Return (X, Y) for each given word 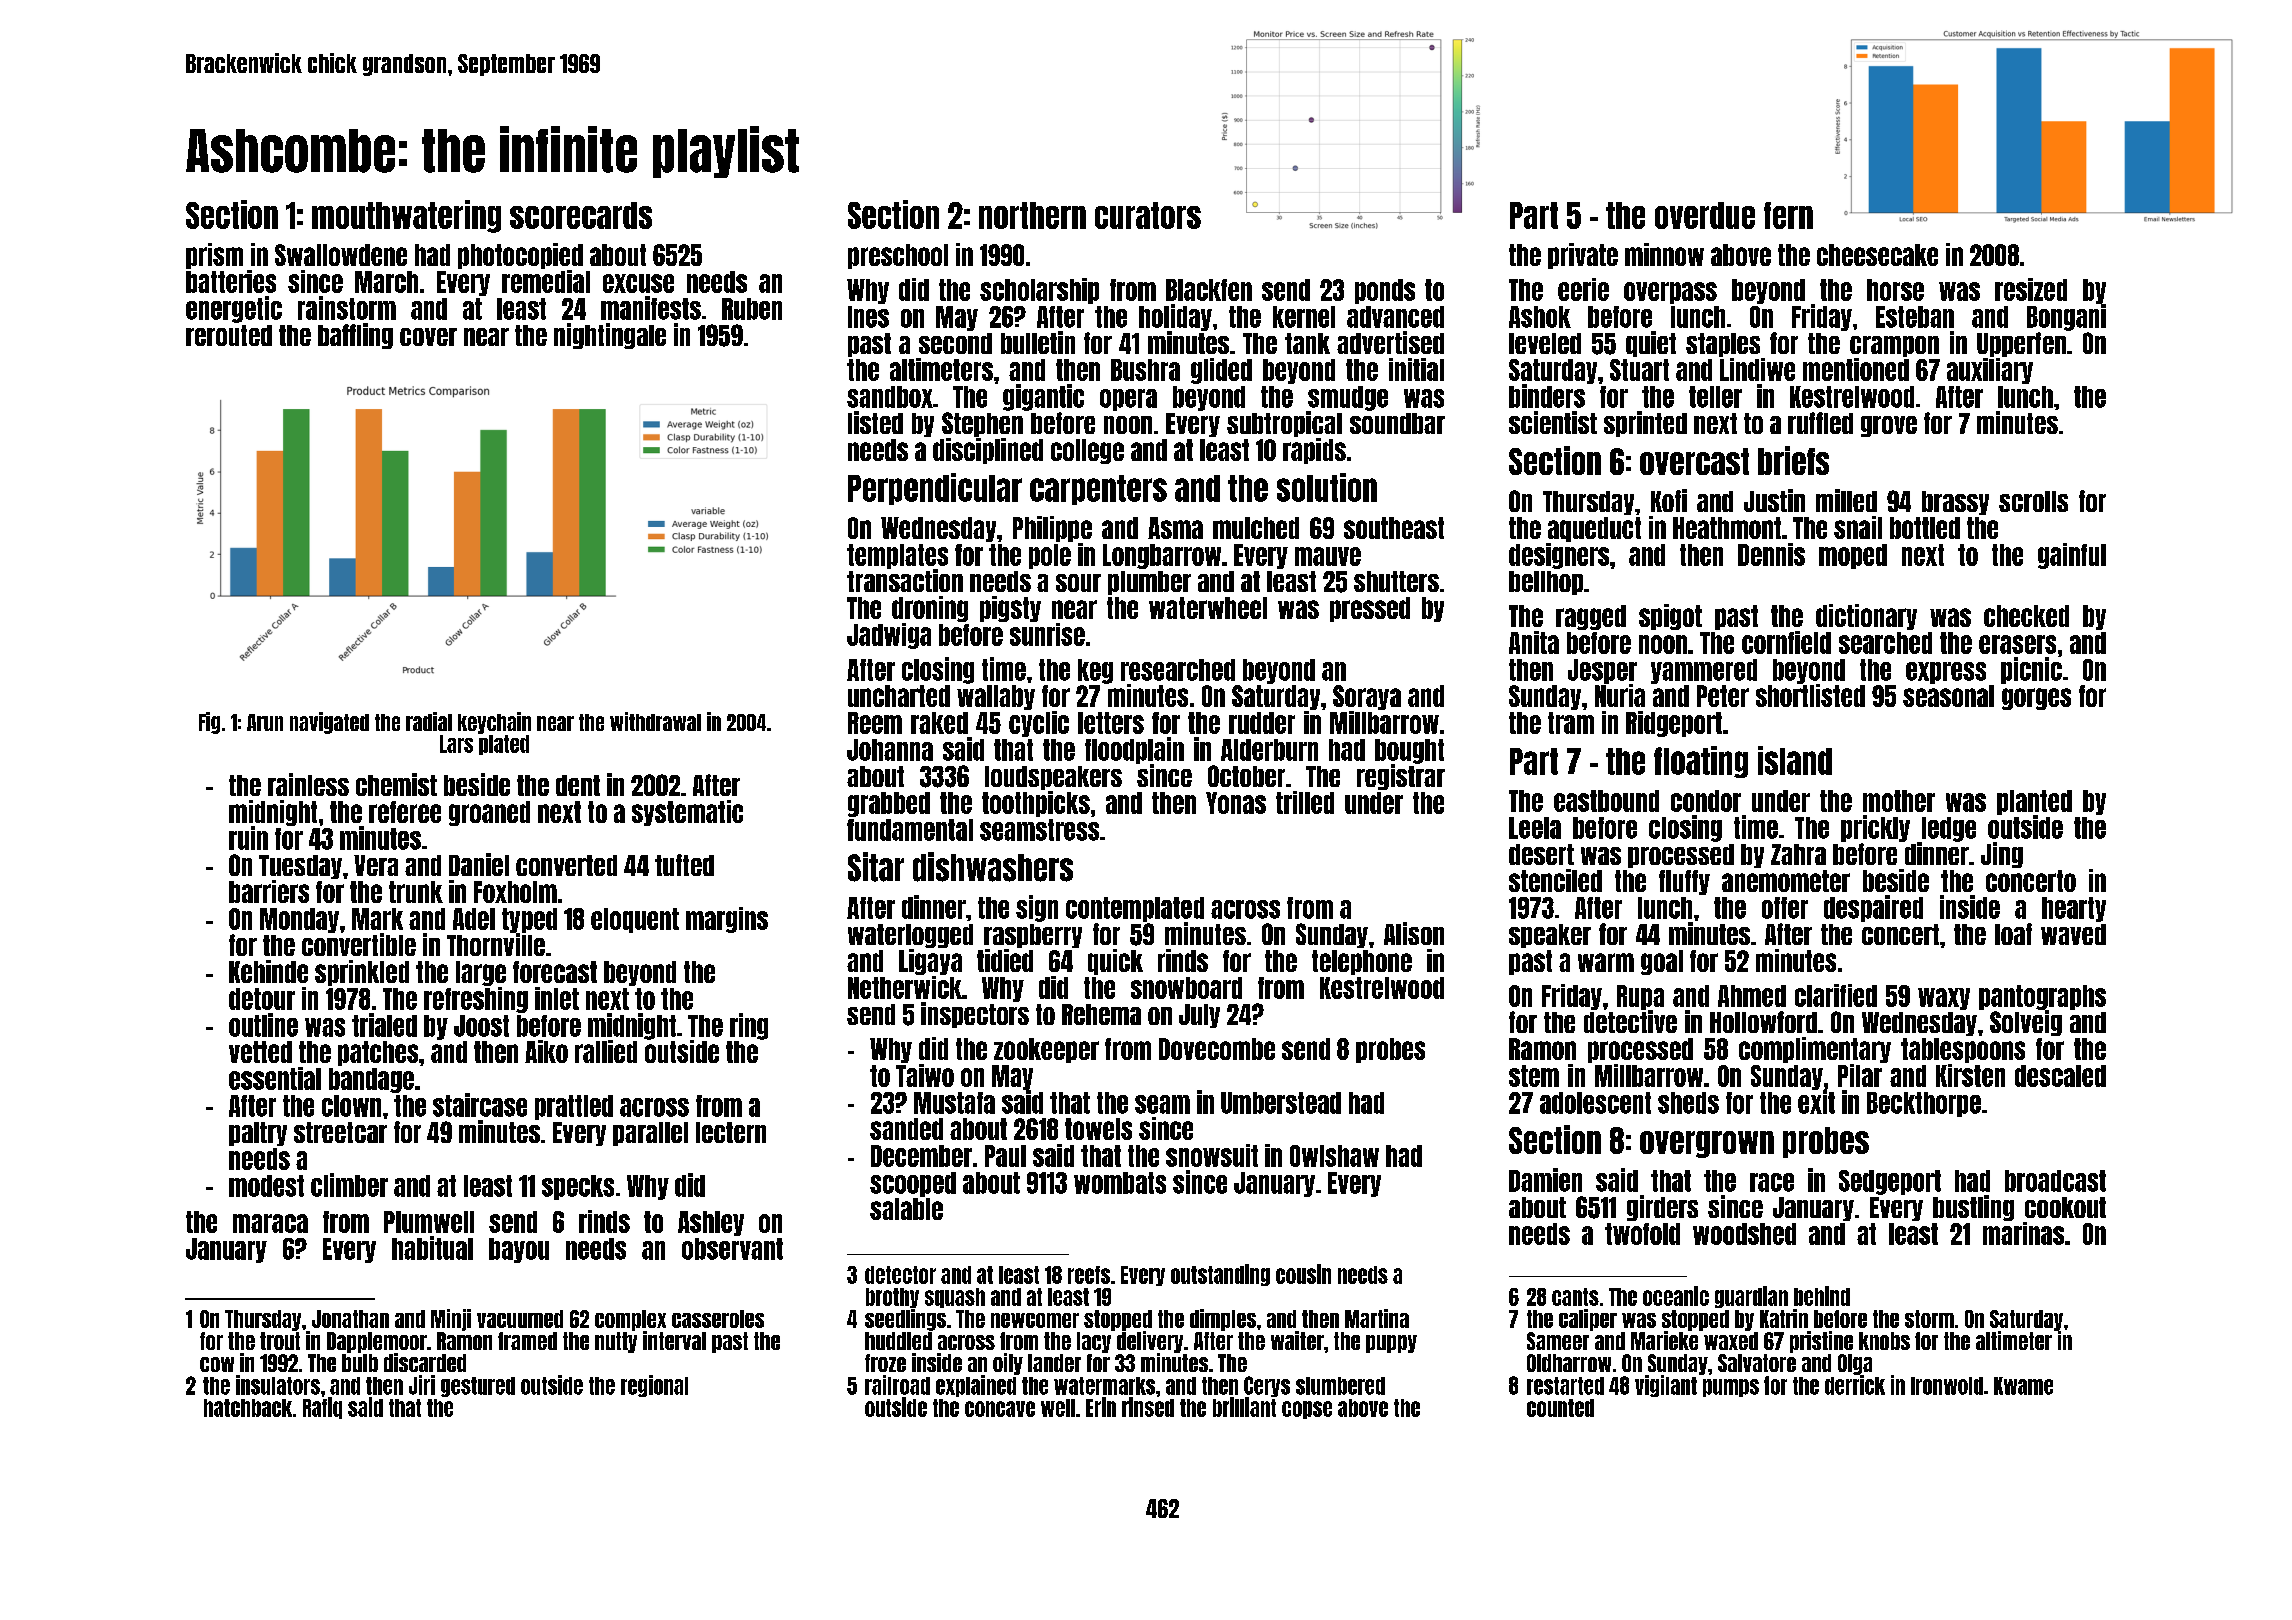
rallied (606, 1051)
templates (897, 556)
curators (1148, 215)
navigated (329, 723)
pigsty (1010, 609)
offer (1785, 908)
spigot (1670, 617)
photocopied (520, 256)
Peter (1723, 696)
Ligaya (930, 962)
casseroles (718, 1319)
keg (1095, 671)
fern (1788, 215)
